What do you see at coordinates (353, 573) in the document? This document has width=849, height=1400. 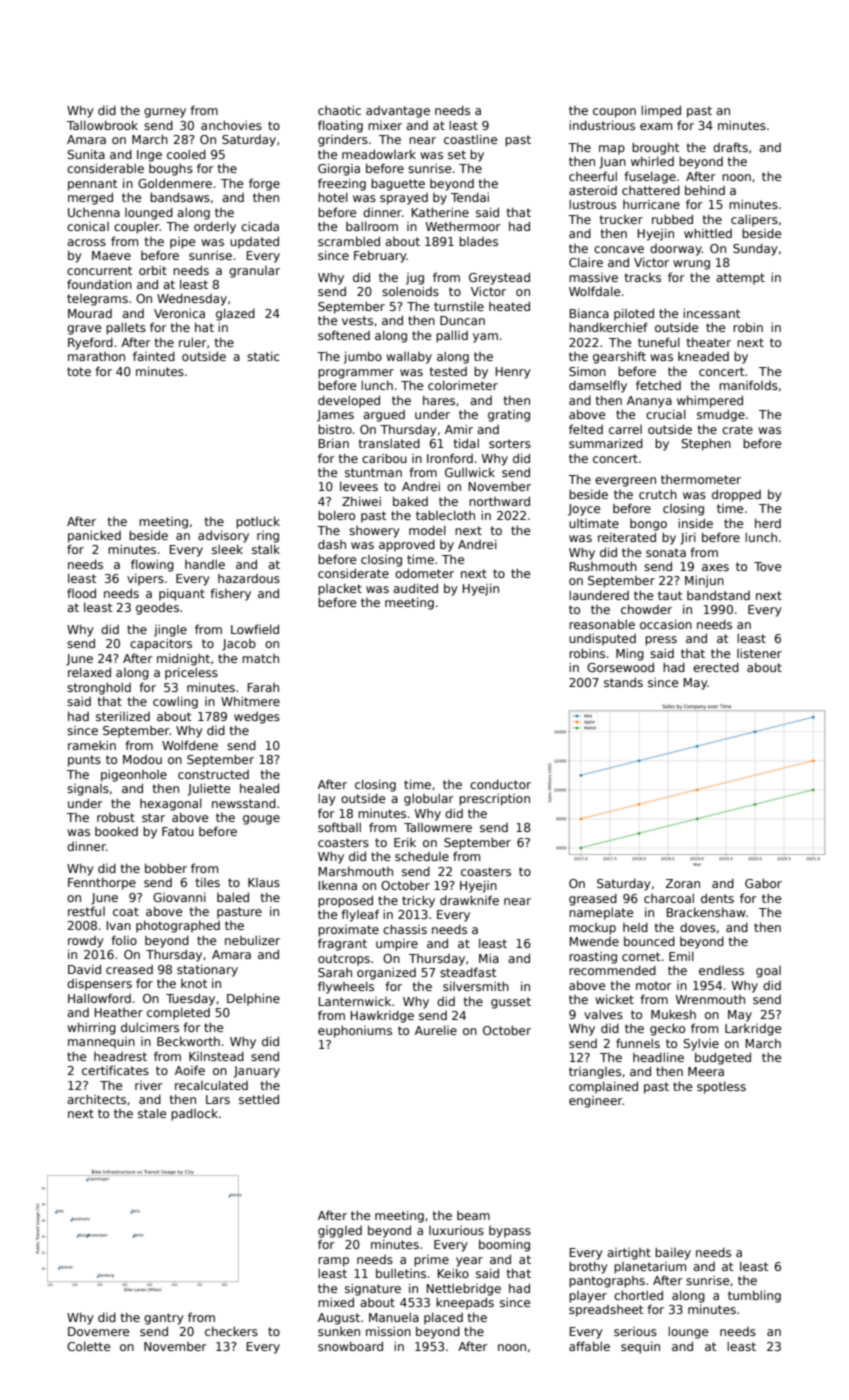 I see `considerate` at bounding box center [353, 573].
